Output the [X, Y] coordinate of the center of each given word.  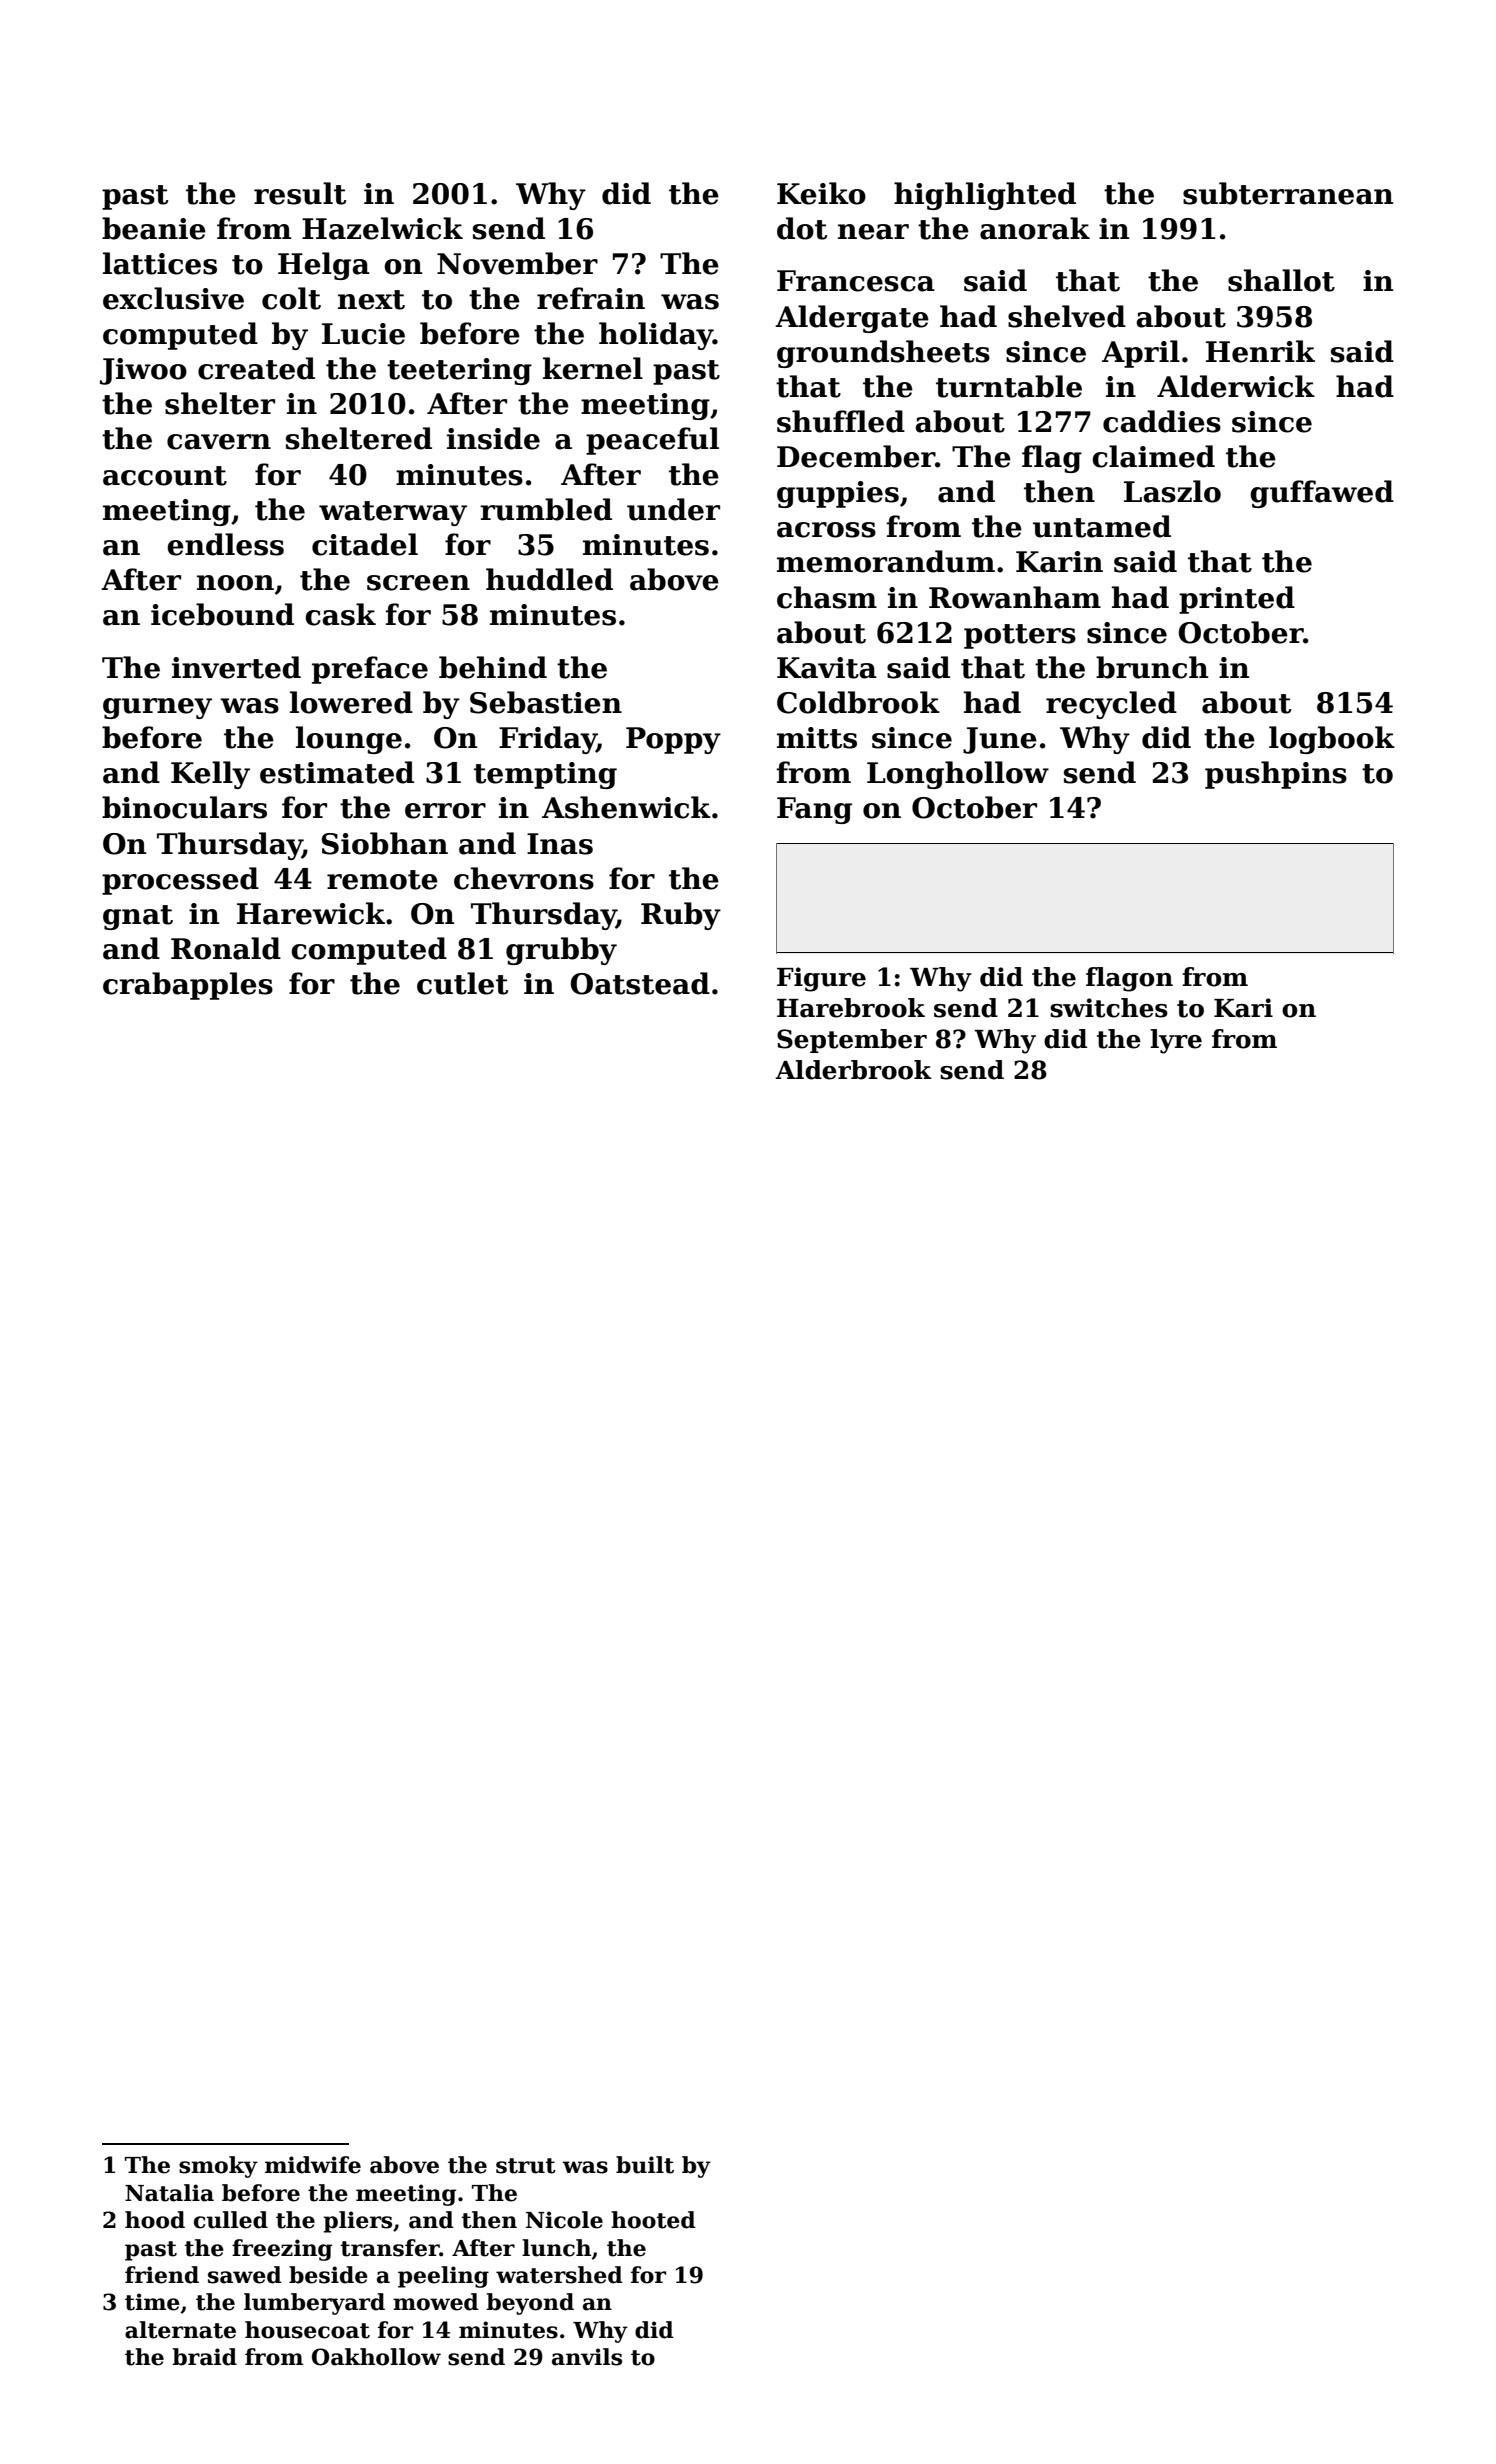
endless [225, 544]
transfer [390, 2248]
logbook [1332, 740]
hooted [653, 2220]
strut [526, 2166]
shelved [1067, 316]
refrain [591, 298]
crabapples [188, 986]
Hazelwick [382, 228]
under [673, 509]
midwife [313, 2165]
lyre [1176, 1041]
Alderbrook [853, 1070]
